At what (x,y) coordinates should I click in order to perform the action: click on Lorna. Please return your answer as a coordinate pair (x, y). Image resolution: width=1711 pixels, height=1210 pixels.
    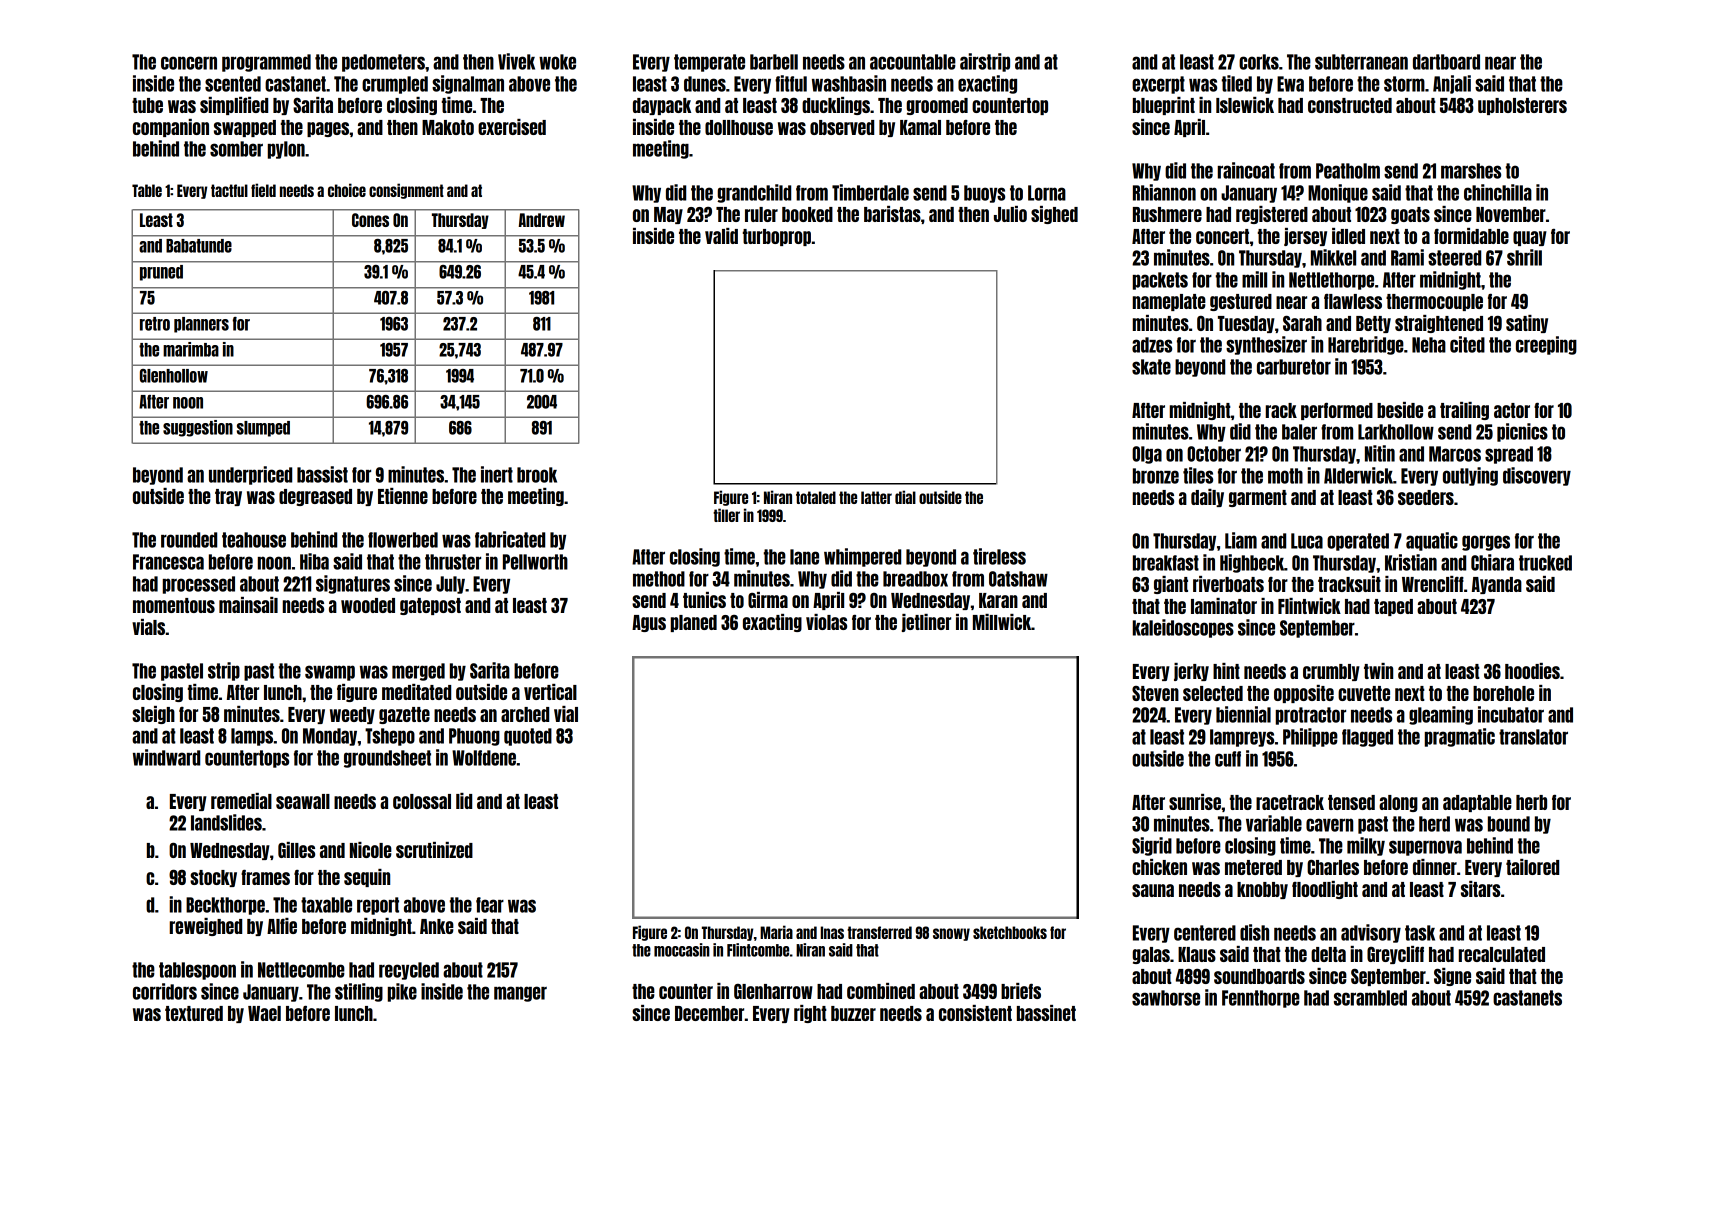
    Looking at the image, I should click on (1047, 193).
